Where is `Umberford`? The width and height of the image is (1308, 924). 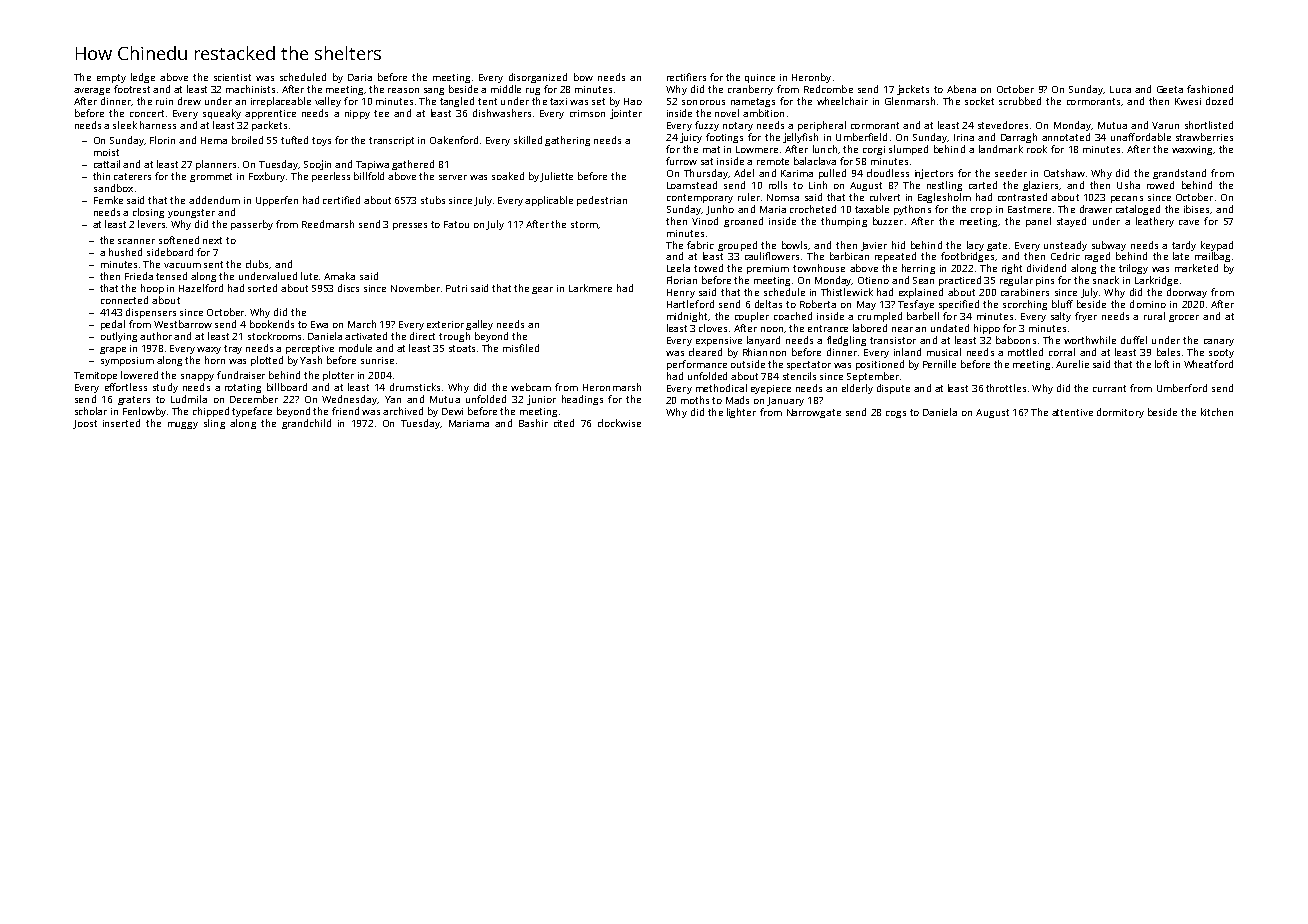 Umberford is located at coordinates (1182, 388).
